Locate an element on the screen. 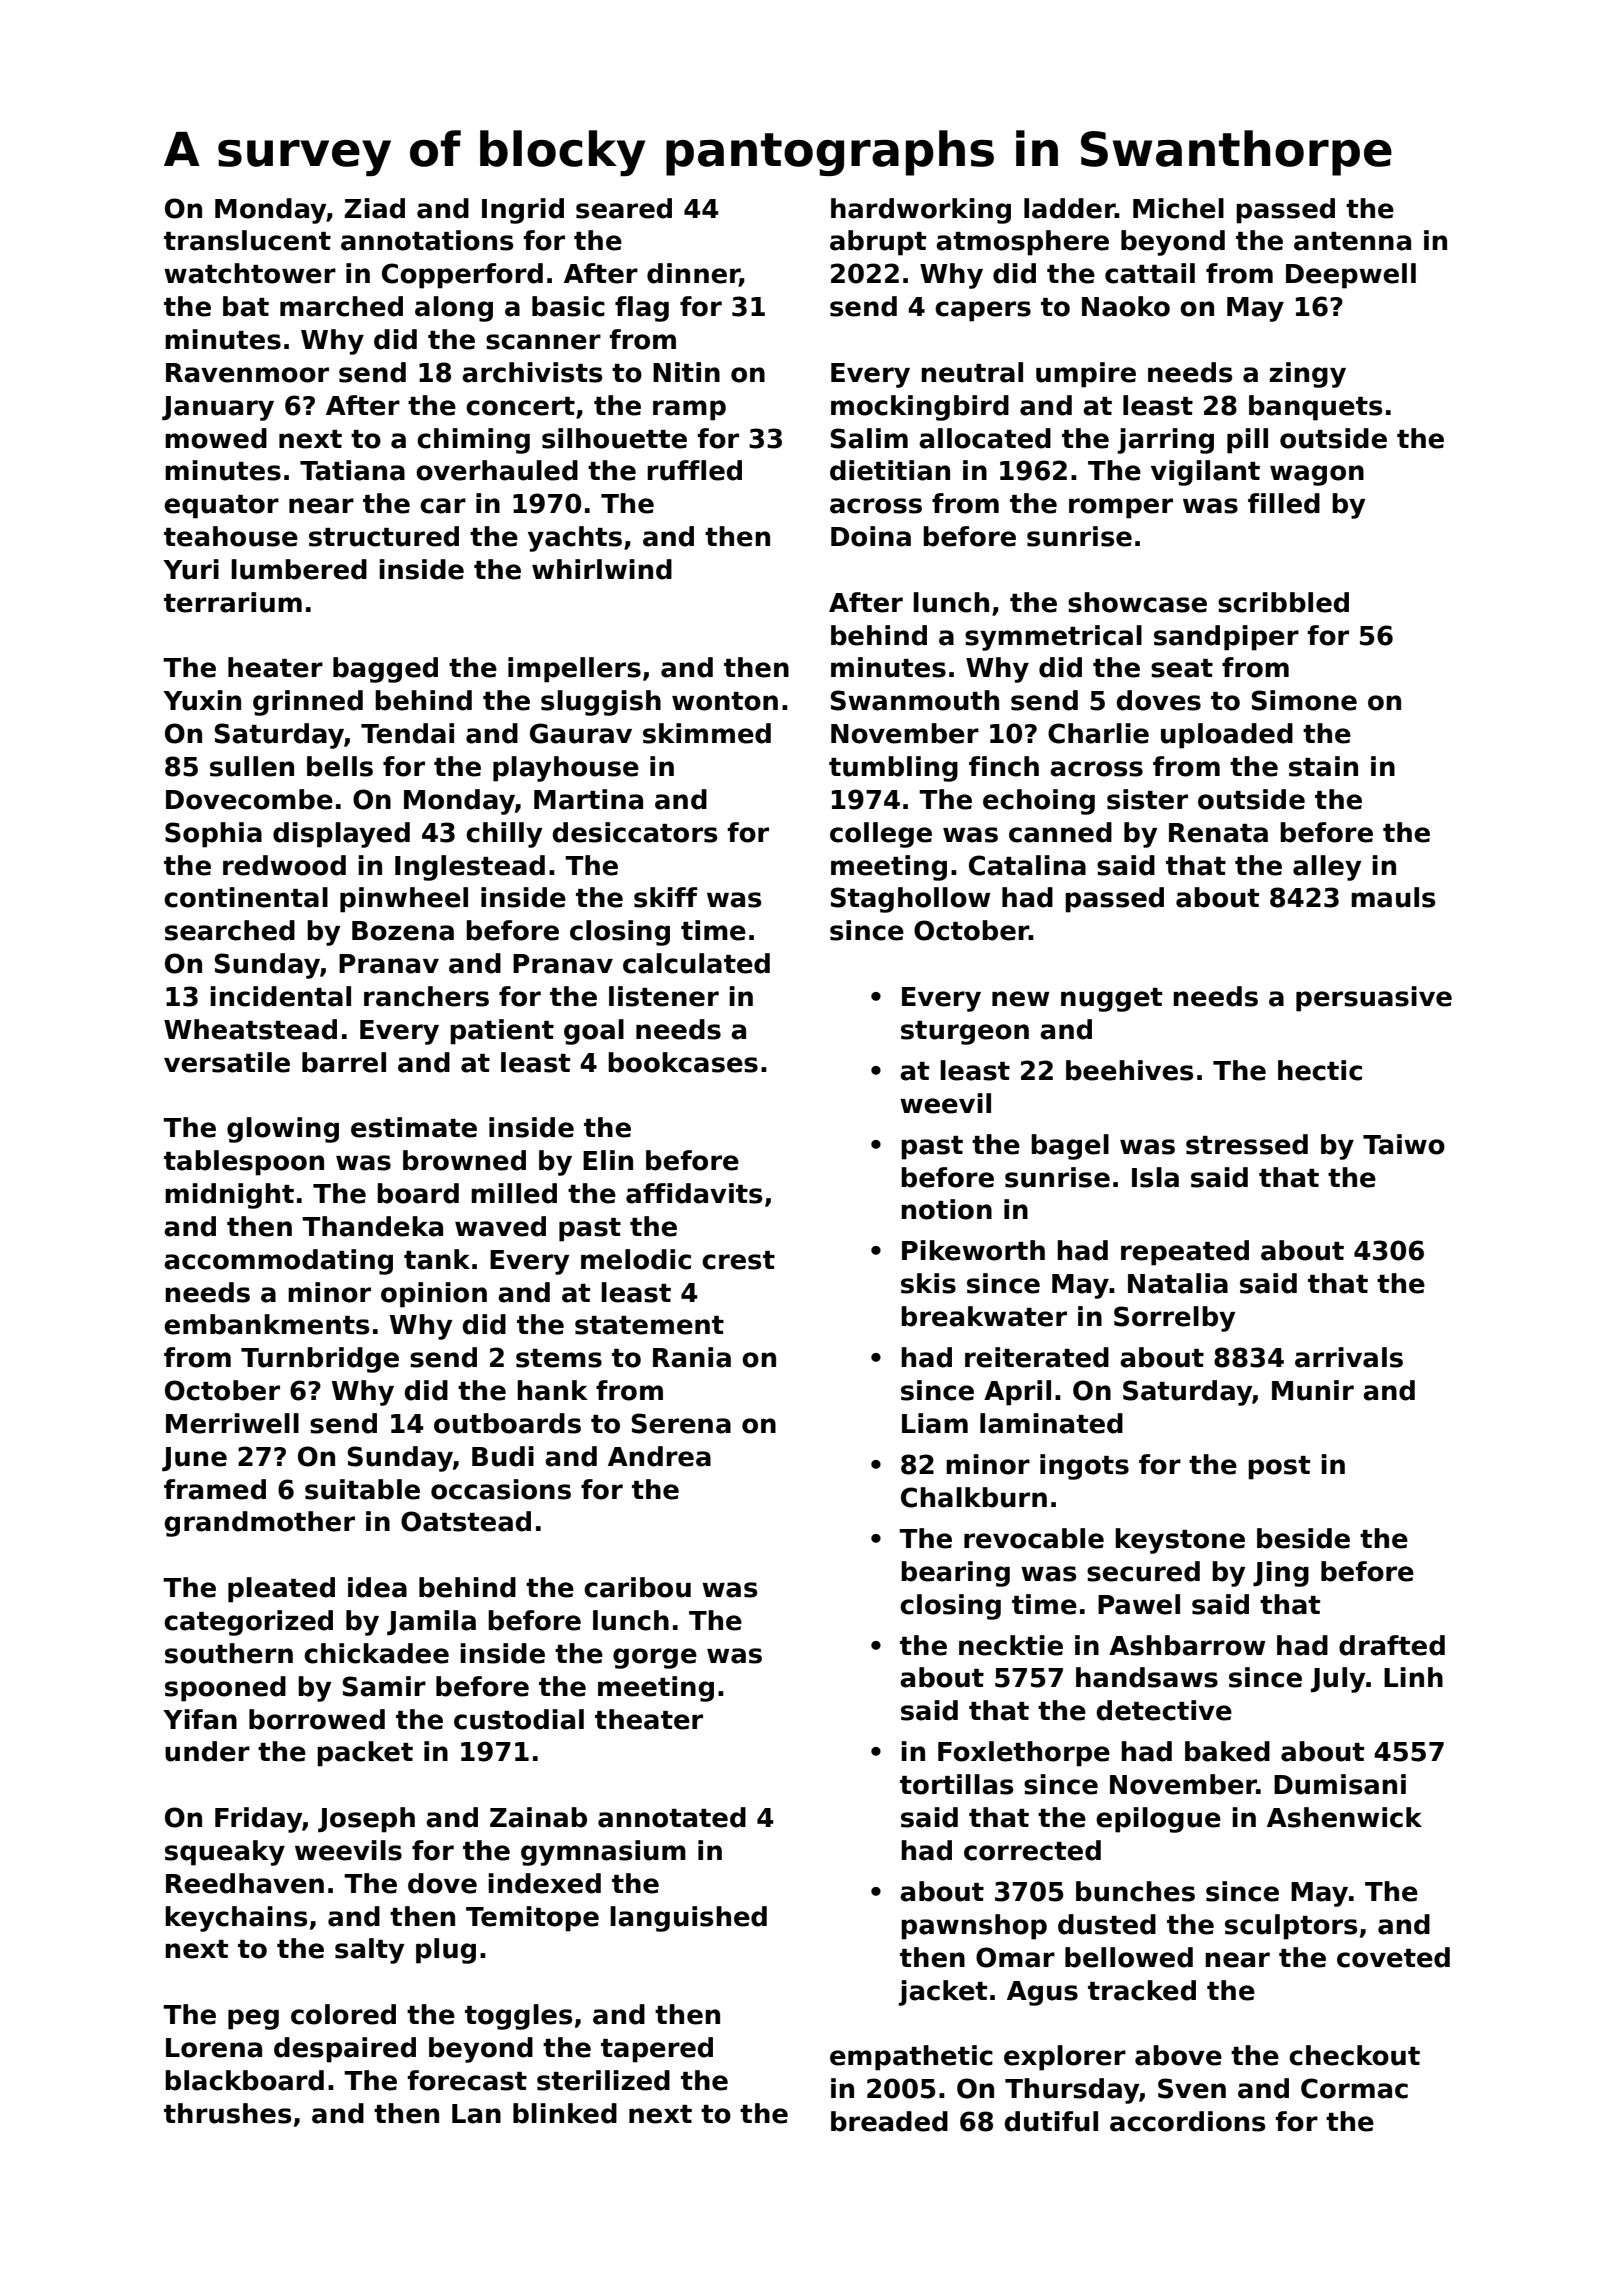 This screenshot has height=2292, width=1620. Staghollow is located at coordinates (910, 900).
